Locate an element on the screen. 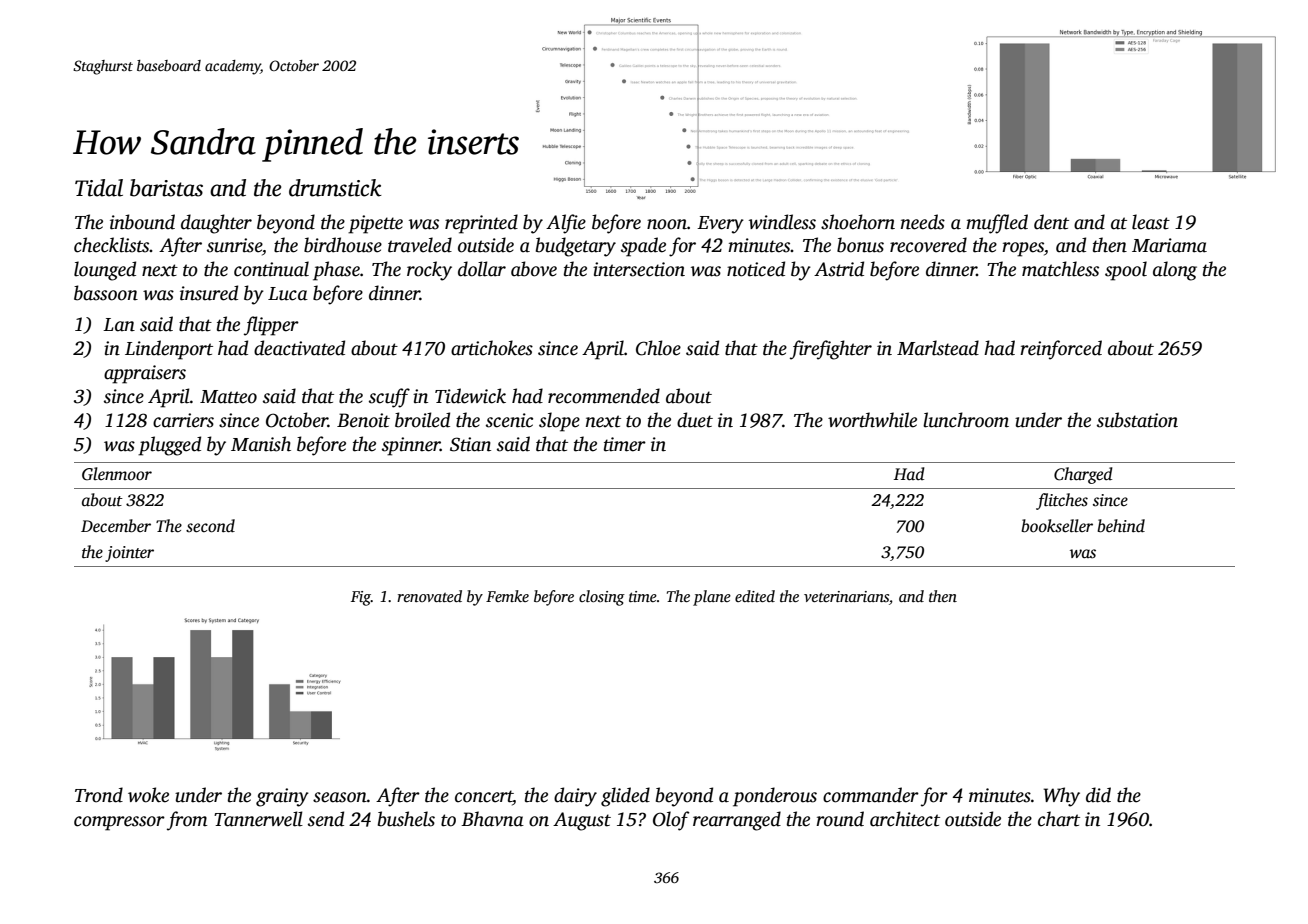 This screenshot has height=924, width=1308. baristas is located at coordinates (166, 188).
